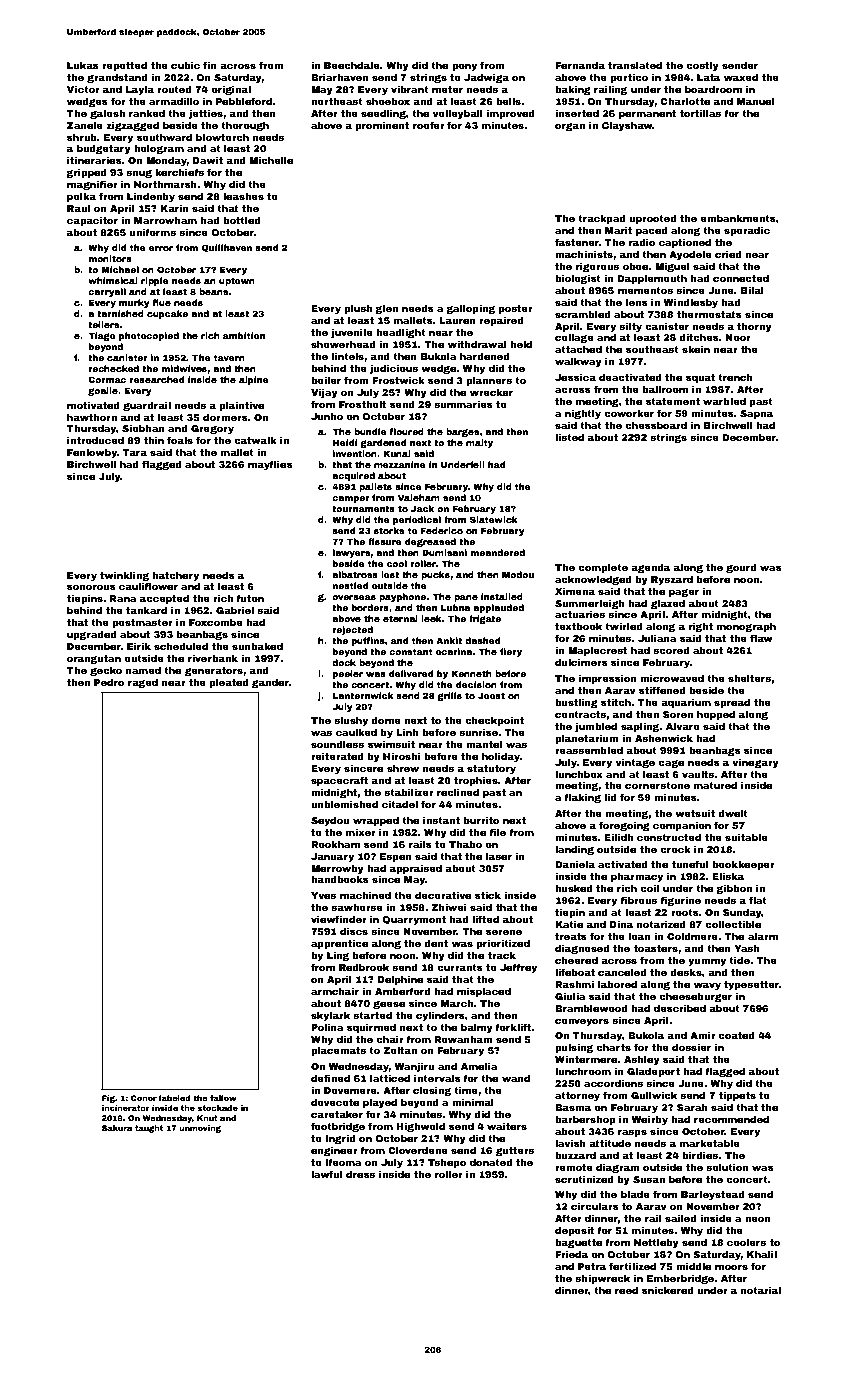  I want to click on dormers, so click(225, 417).
